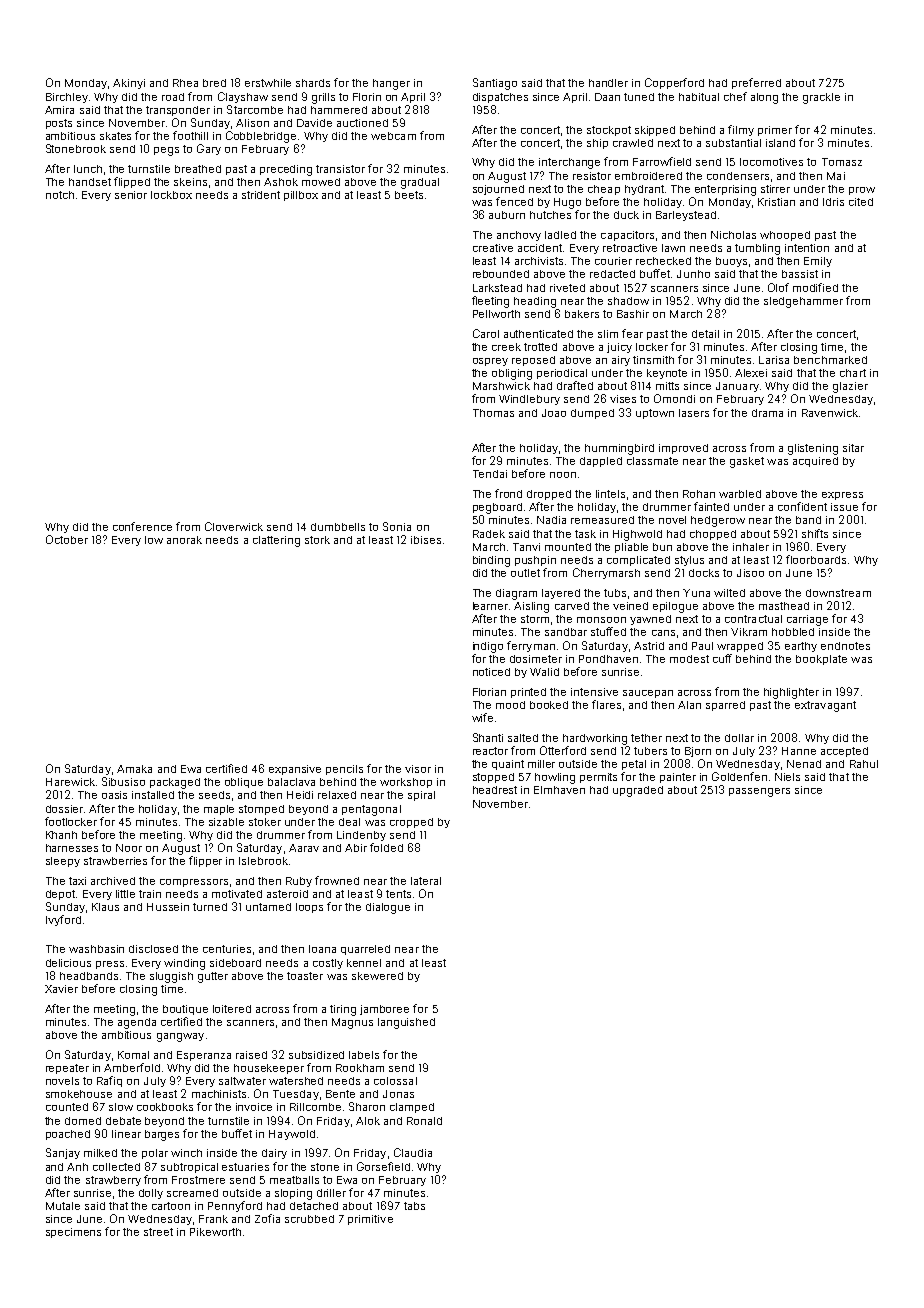 Image resolution: width=924 pixels, height=1308 pixels. What do you see at coordinates (185, 83) in the screenshot?
I see `Rhea` at bounding box center [185, 83].
